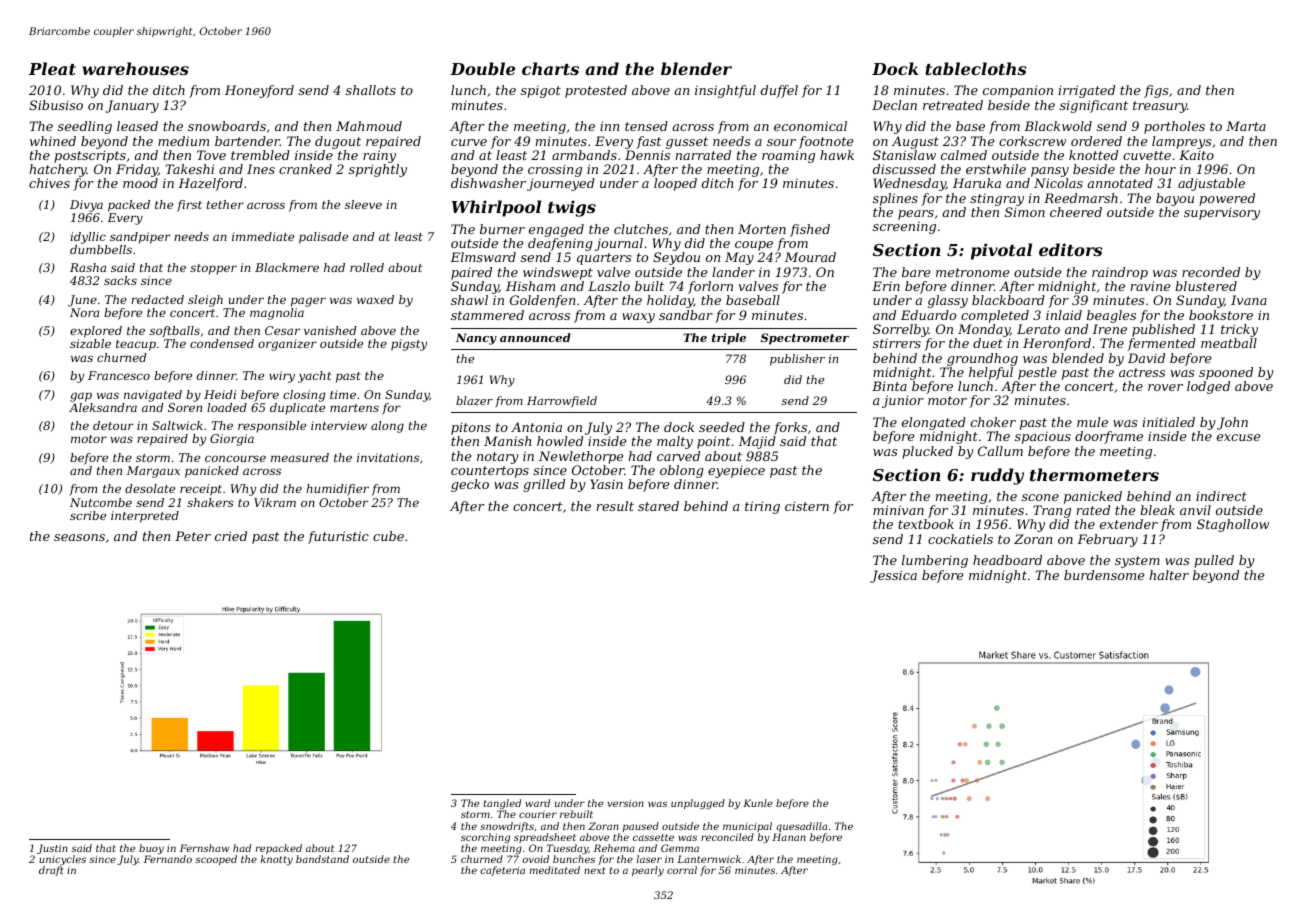  What do you see at coordinates (1018, 91) in the image?
I see `companion` at bounding box center [1018, 91].
